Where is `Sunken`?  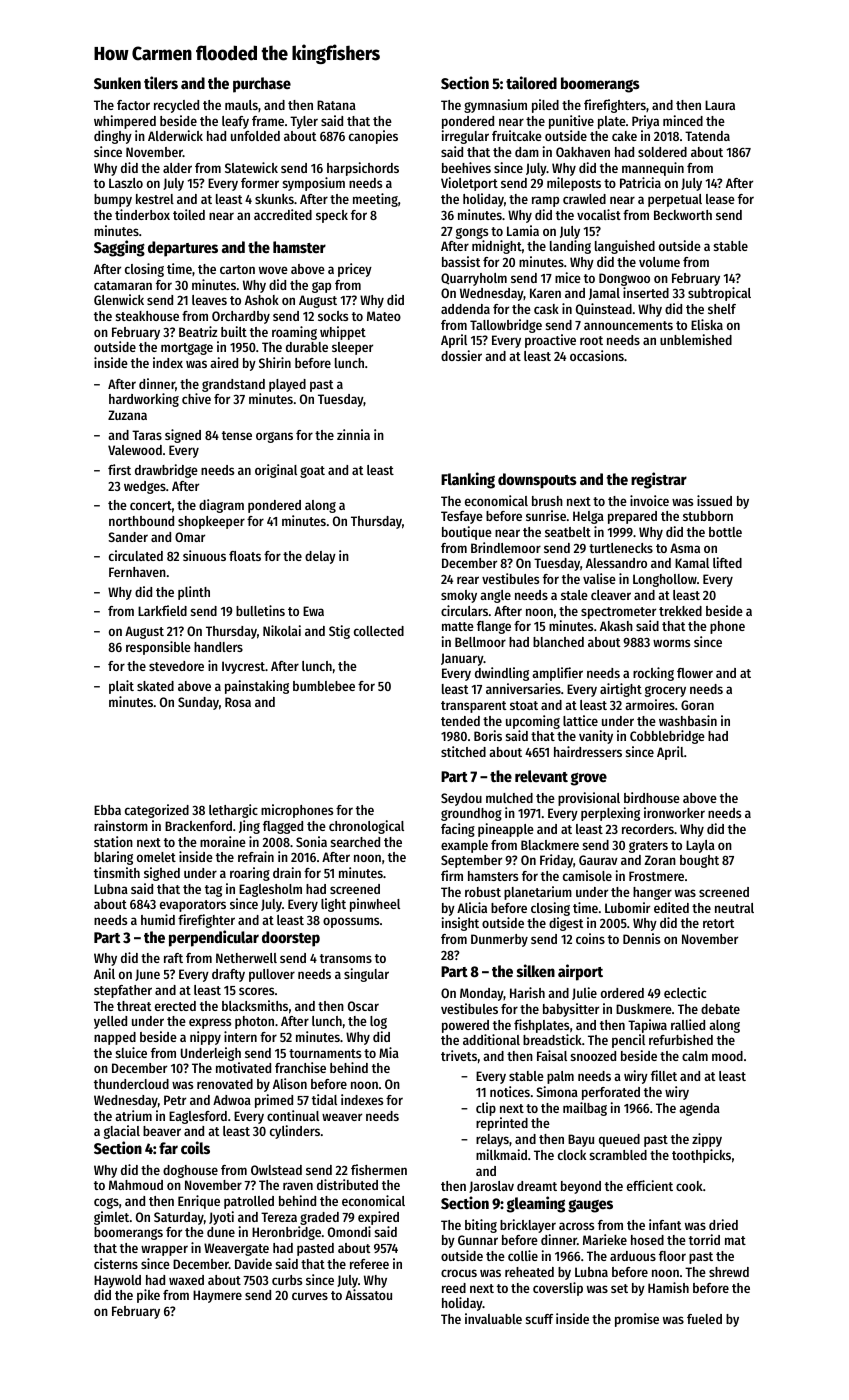
Sunken is located at coordinates (117, 83).
